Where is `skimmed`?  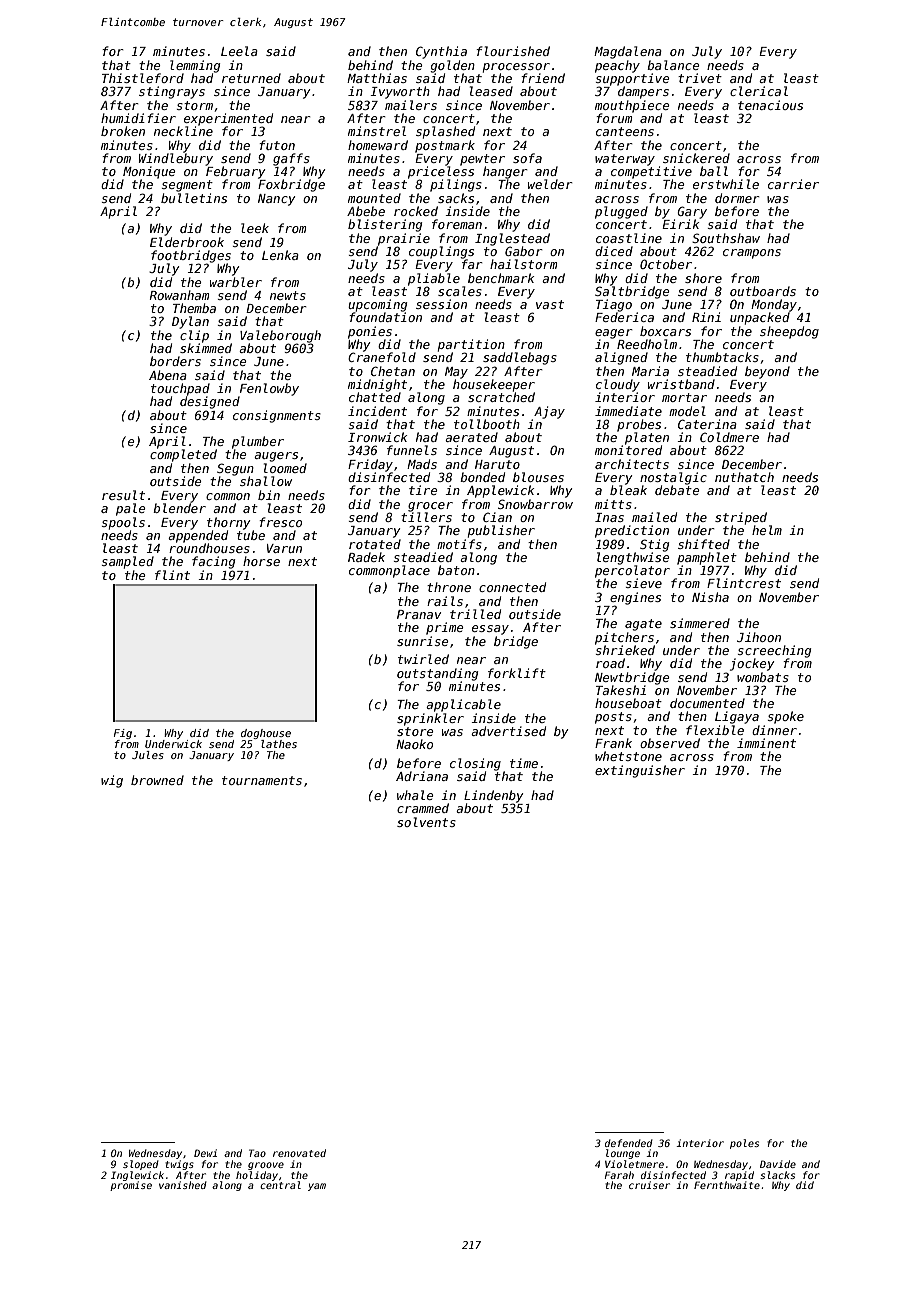 skimmed is located at coordinates (206, 348).
